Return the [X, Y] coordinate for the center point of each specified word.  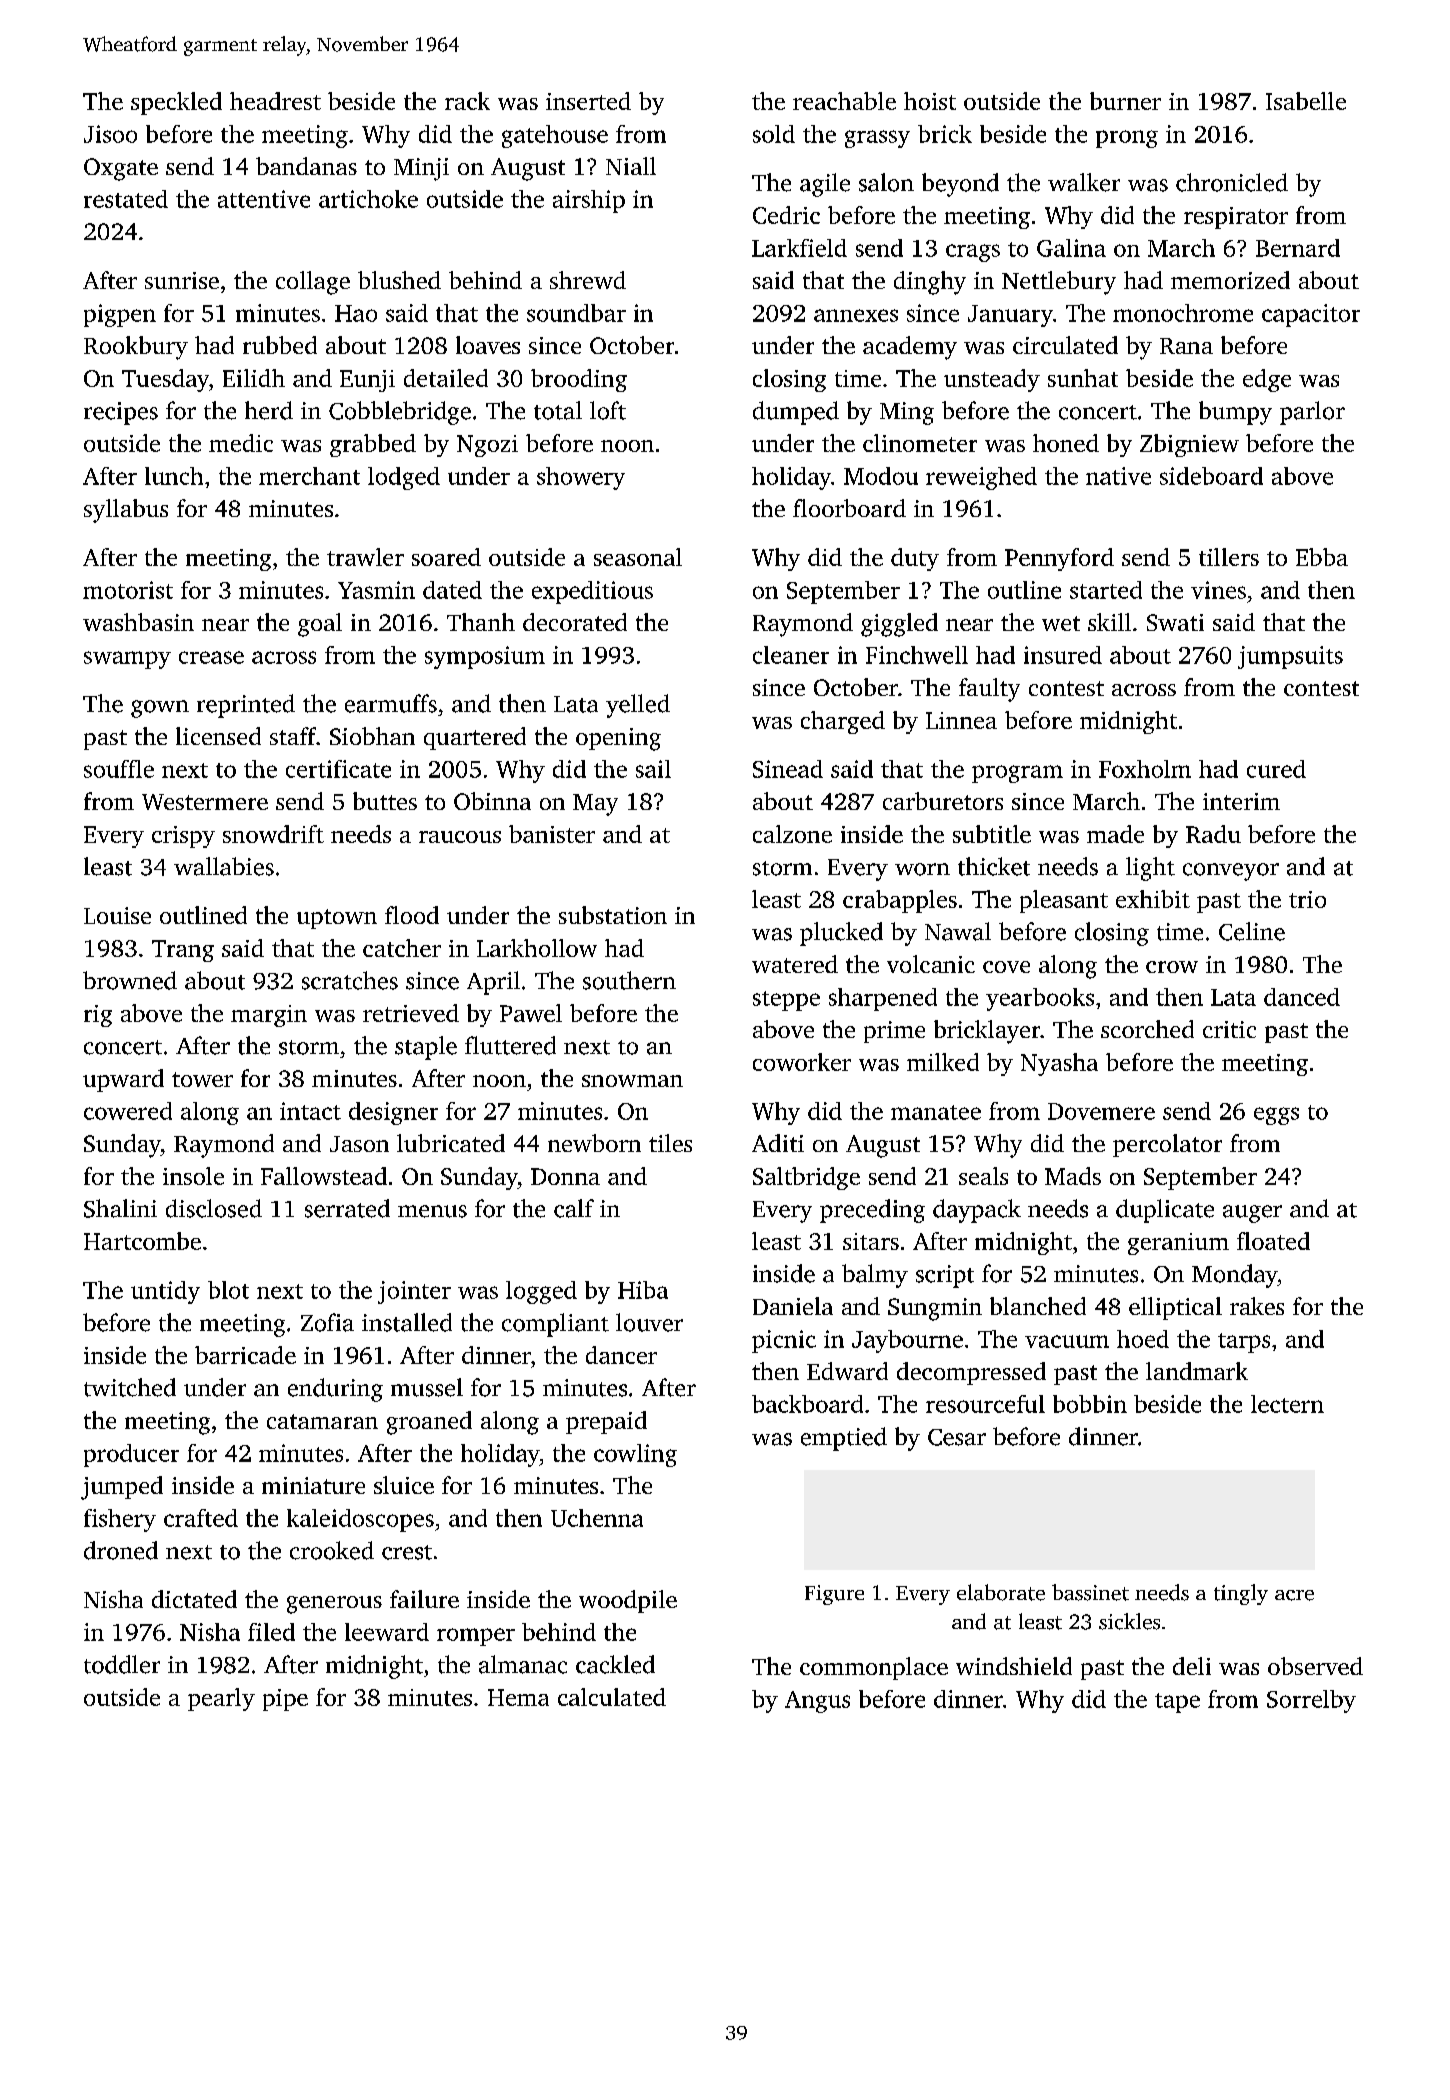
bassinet [1090, 1592]
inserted [588, 101]
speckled [176, 103]
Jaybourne [907, 1341]
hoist [930, 101]
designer [393, 1113]
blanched [1038, 1306]
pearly [221, 1699]
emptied [844, 1439]
